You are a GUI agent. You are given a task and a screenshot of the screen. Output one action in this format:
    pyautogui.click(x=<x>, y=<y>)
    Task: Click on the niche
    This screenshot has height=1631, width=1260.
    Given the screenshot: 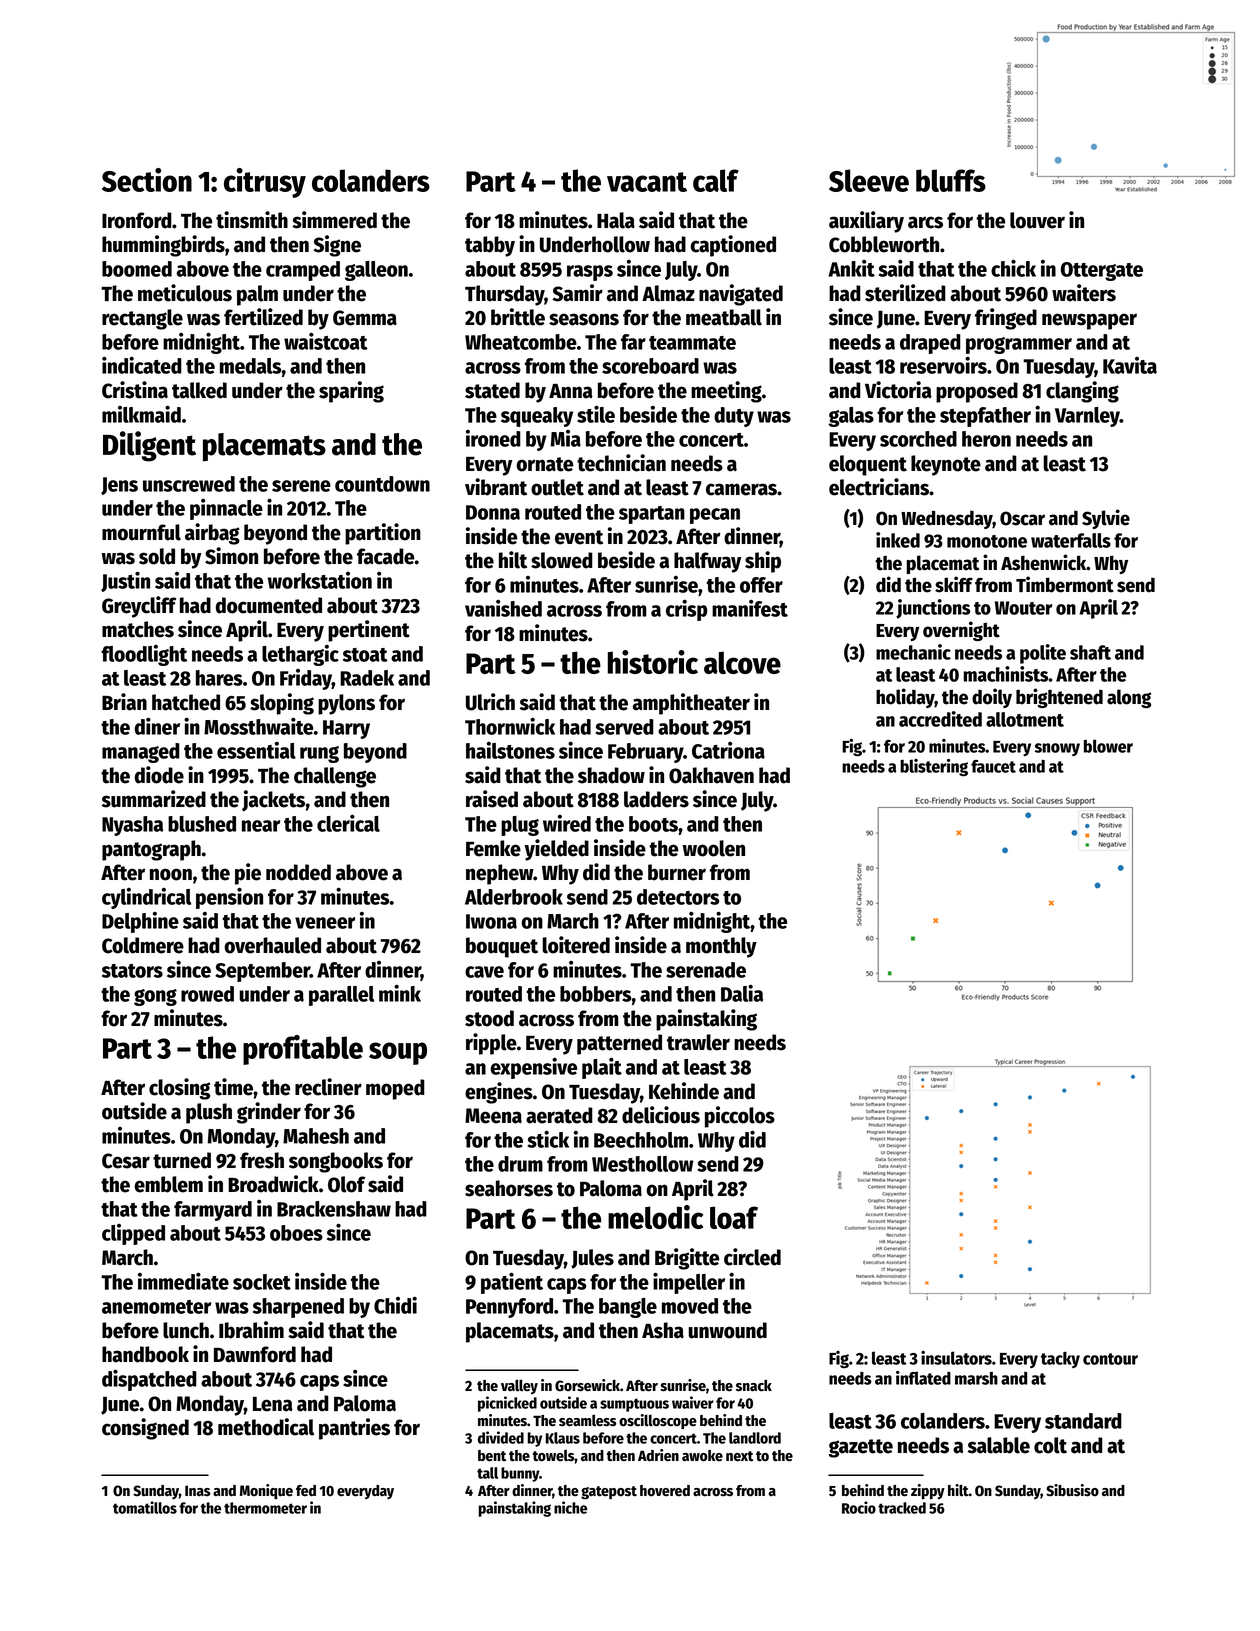 What is the action you would take?
    pyautogui.click(x=570, y=1507)
